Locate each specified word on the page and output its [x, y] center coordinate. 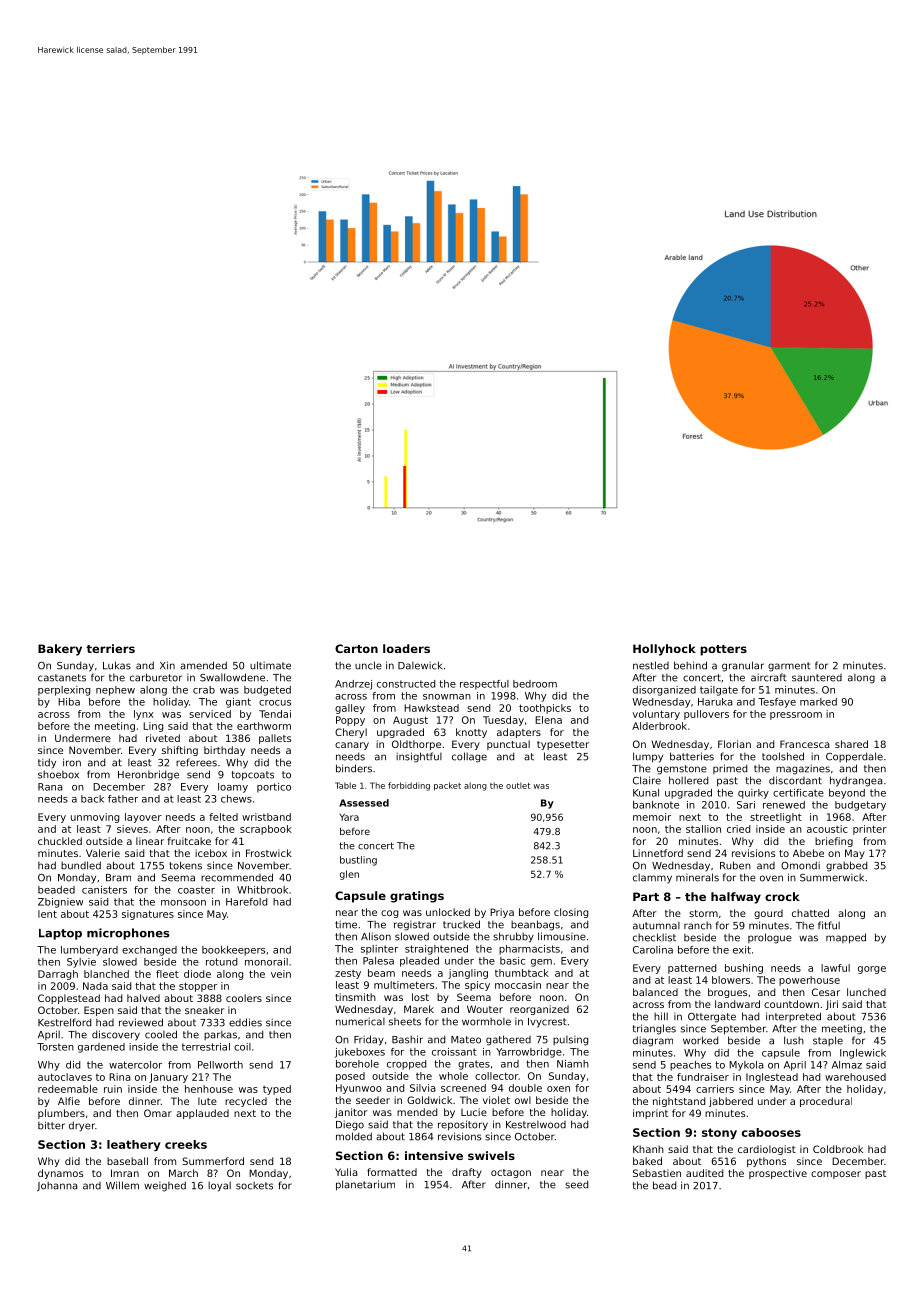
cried [738, 829]
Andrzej [353, 685]
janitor [351, 1113]
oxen [558, 1089]
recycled [246, 1102]
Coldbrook [838, 1149]
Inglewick [863, 1054]
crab [204, 690]
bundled [81, 865]
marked [818, 702]
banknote [656, 805]
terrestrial [206, 1047]
